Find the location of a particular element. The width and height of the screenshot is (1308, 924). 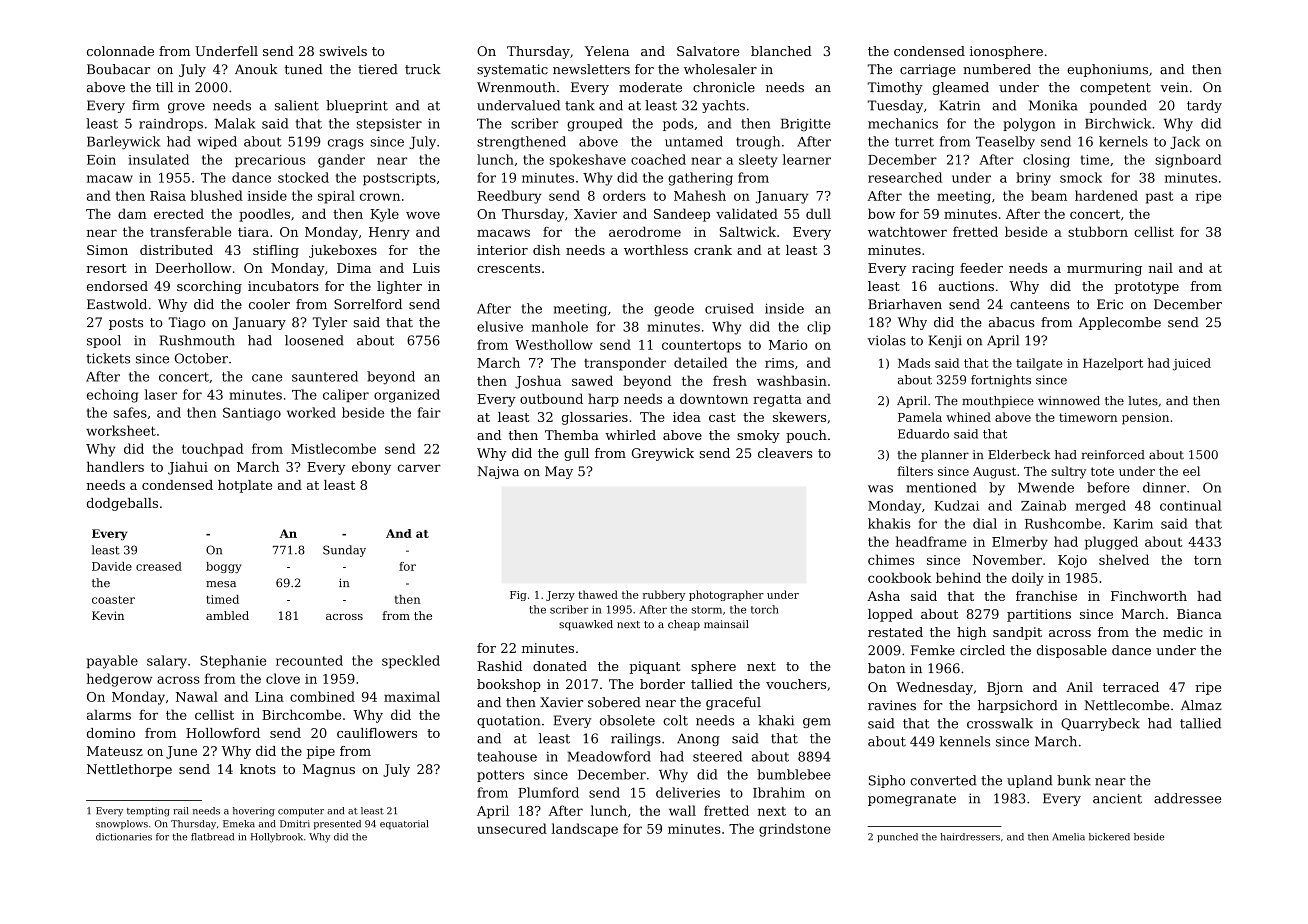

swivels is located at coordinates (343, 51).
